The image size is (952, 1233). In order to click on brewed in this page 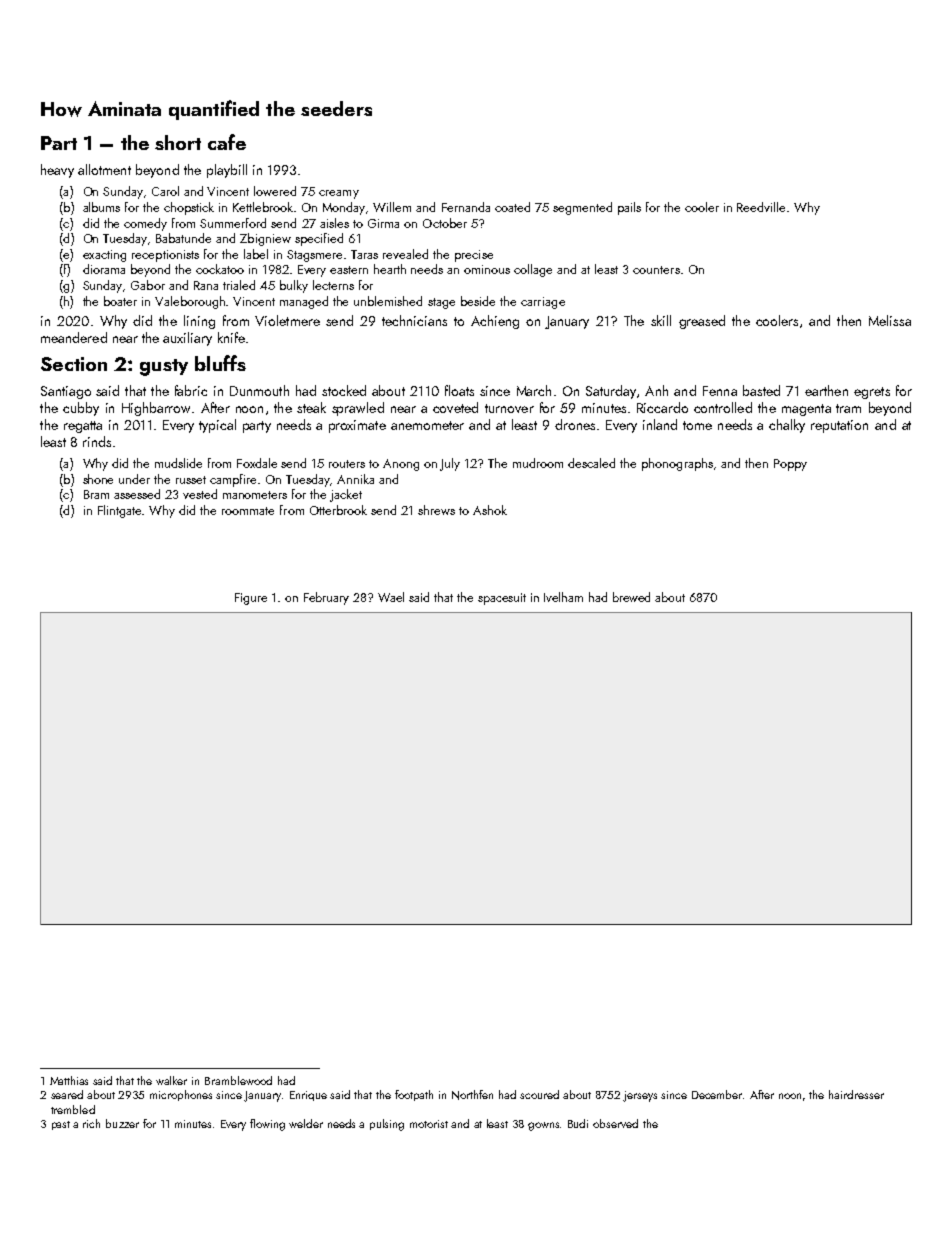, I will do `click(631, 597)`.
